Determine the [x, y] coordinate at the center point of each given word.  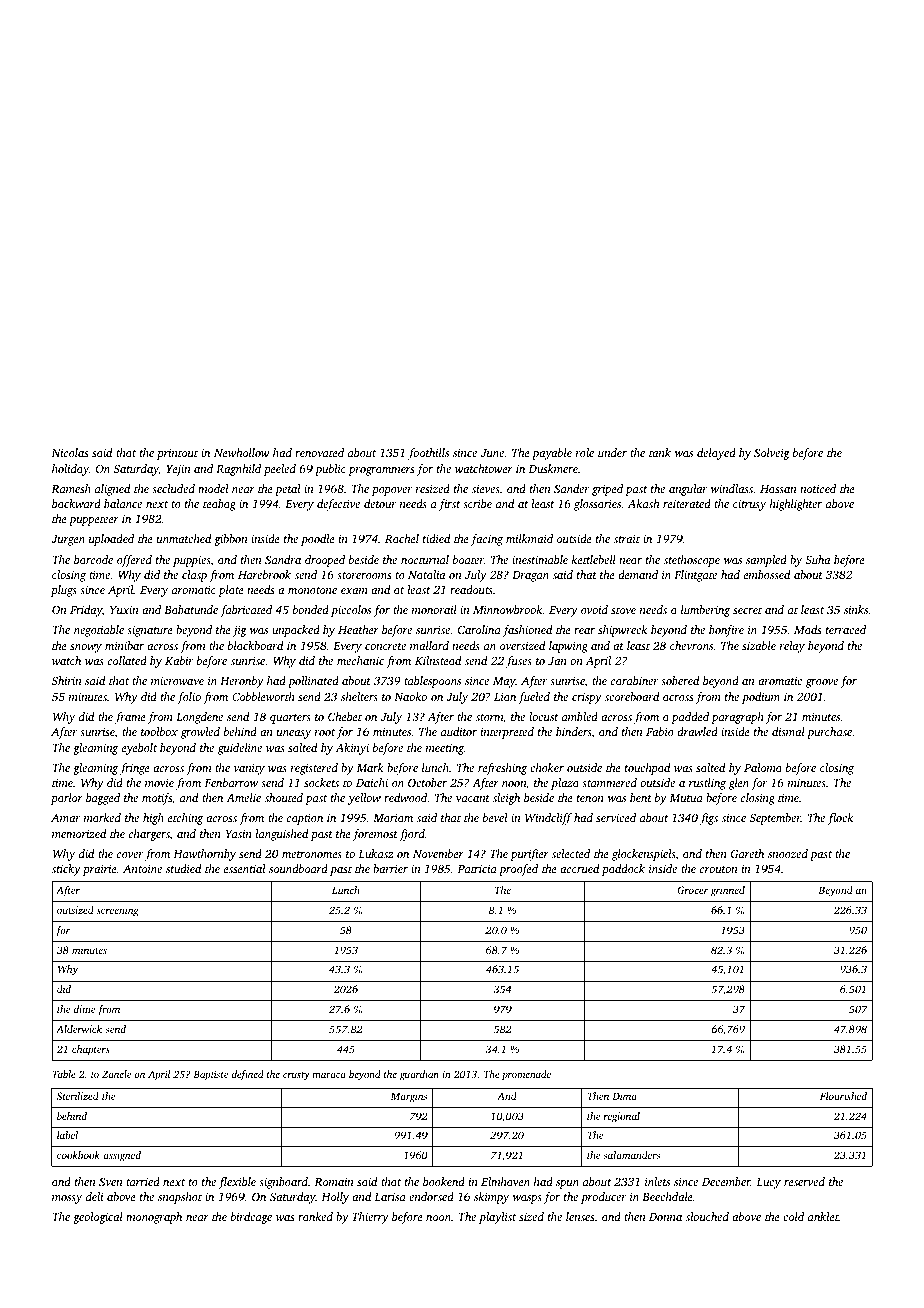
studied [183, 868]
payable [552, 454]
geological [98, 1218]
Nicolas [70, 452]
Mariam [393, 818]
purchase [829, 733]
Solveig [772, 454]
